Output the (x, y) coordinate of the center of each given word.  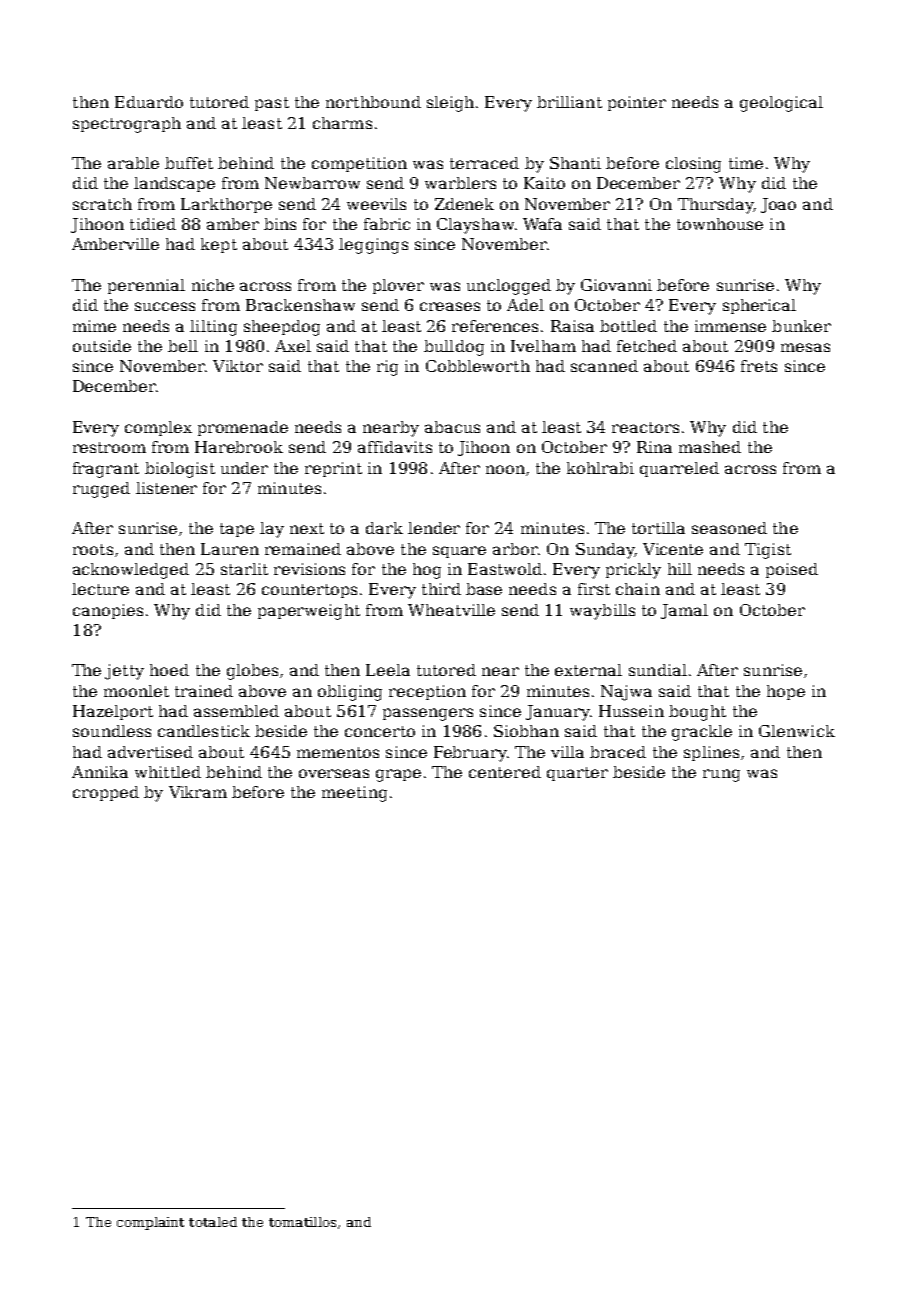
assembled (236, 711)
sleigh (450, 104)
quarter (577, 774)
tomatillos (302, 1222)
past (272, 104)
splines (711, 753)
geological (781, 104)
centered (505, 772)
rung (721, 775)
